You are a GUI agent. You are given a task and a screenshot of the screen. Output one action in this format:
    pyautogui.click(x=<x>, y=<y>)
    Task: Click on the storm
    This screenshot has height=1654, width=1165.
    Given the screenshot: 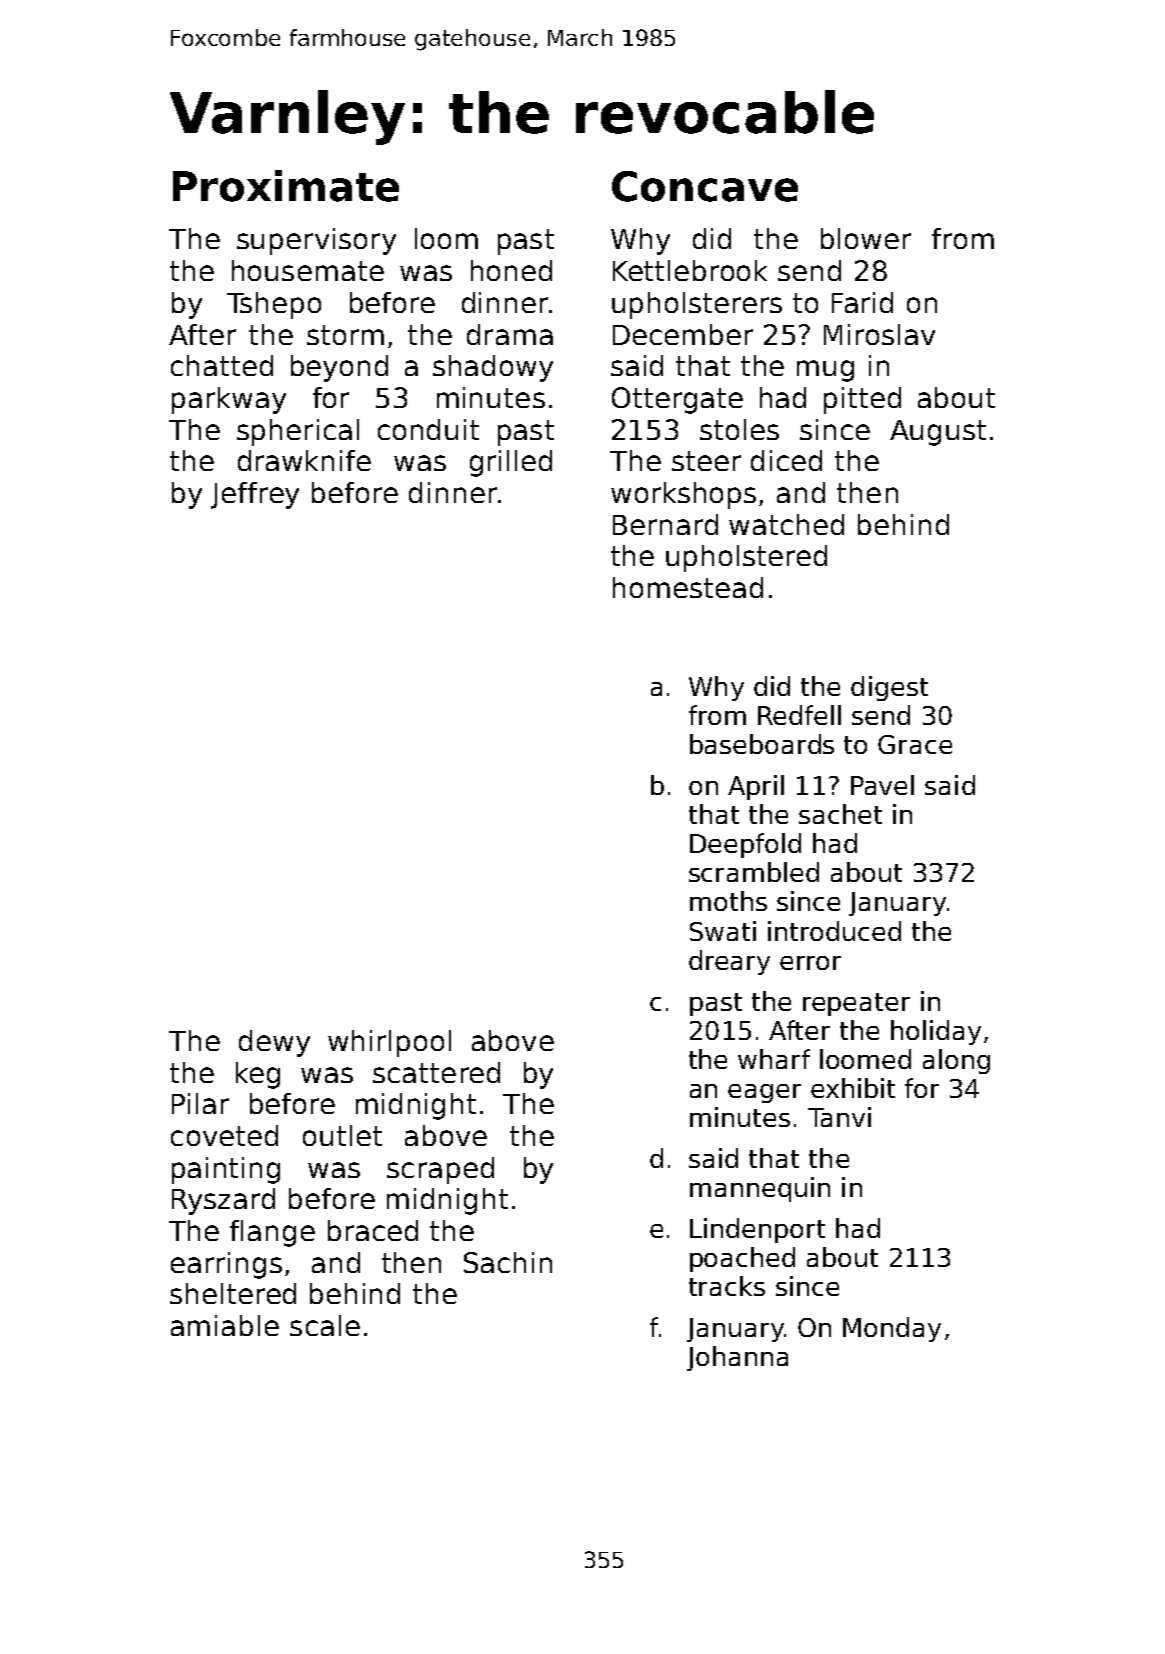 What is the action you would take?
    pyautogui.click(x=345, y=335)
